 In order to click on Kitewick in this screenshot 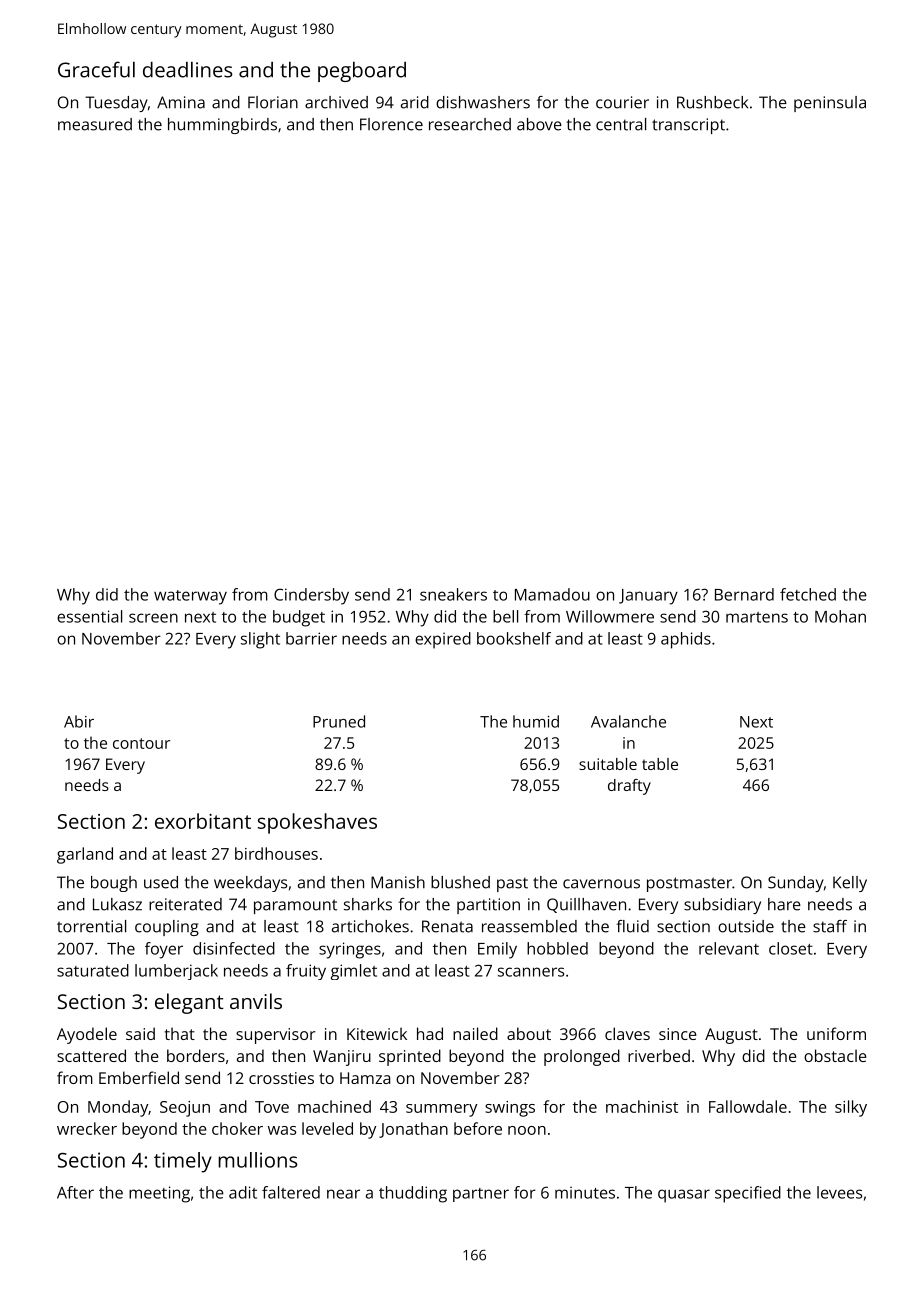, I will do `click(377, 1033)`.
